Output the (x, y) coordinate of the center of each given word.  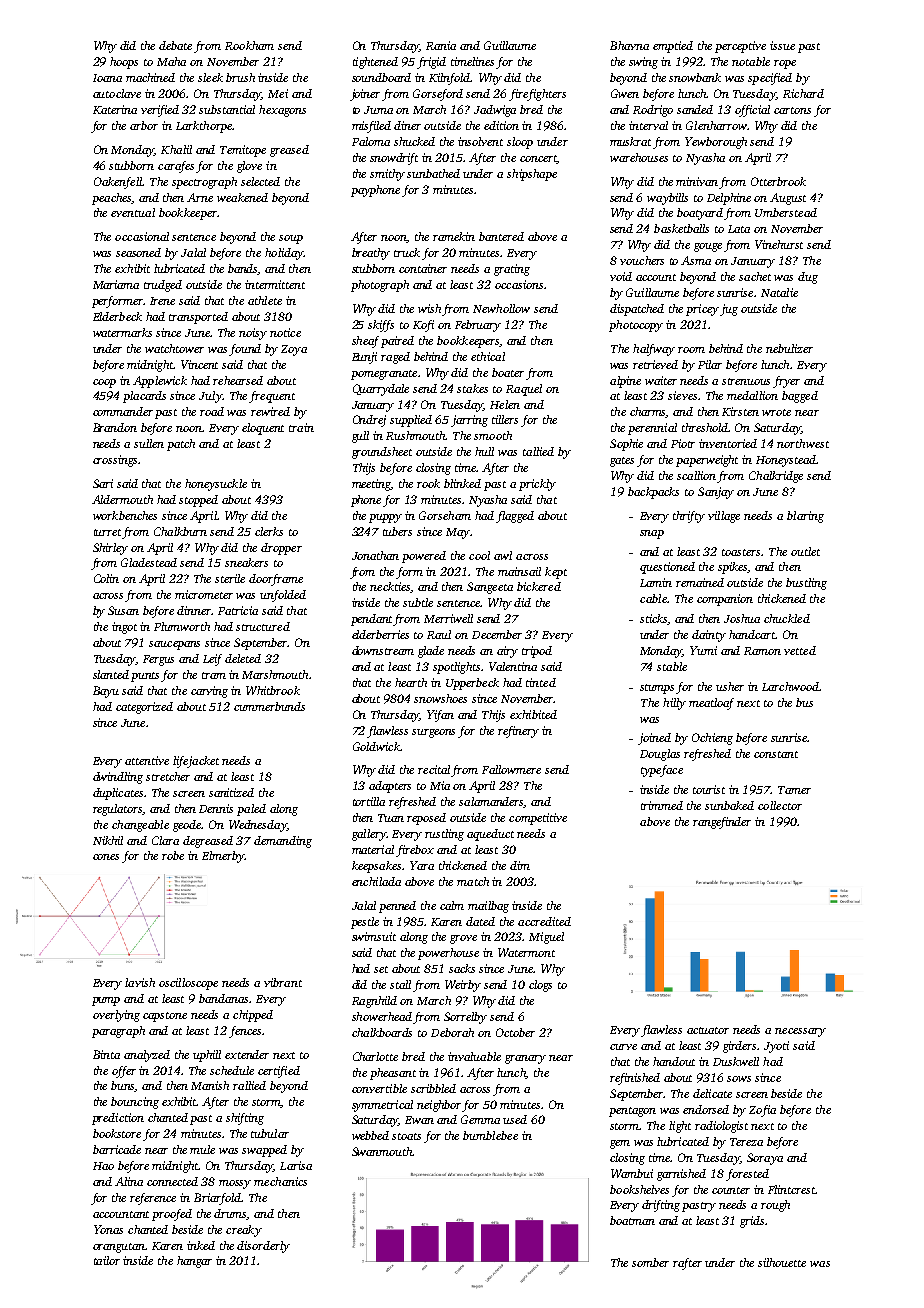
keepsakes (376, 867)
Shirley (110, 549)
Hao (103, 1166)
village (724, 517)
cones (106, 857)
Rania (441, 45)
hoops (124, 63)
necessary (800, 1032)
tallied (538, 451)
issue (782, 45)
